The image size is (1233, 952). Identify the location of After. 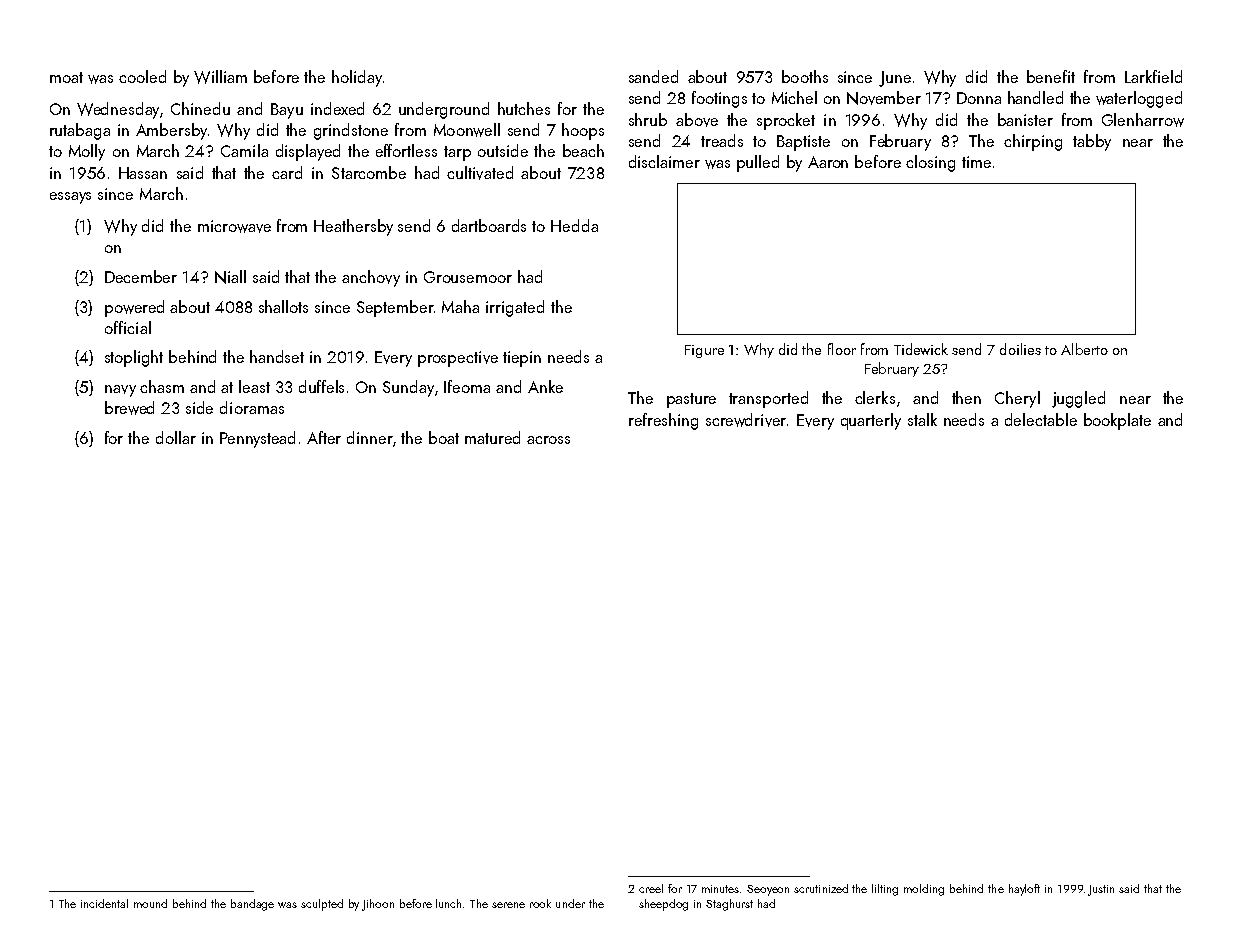
(324, 437).
